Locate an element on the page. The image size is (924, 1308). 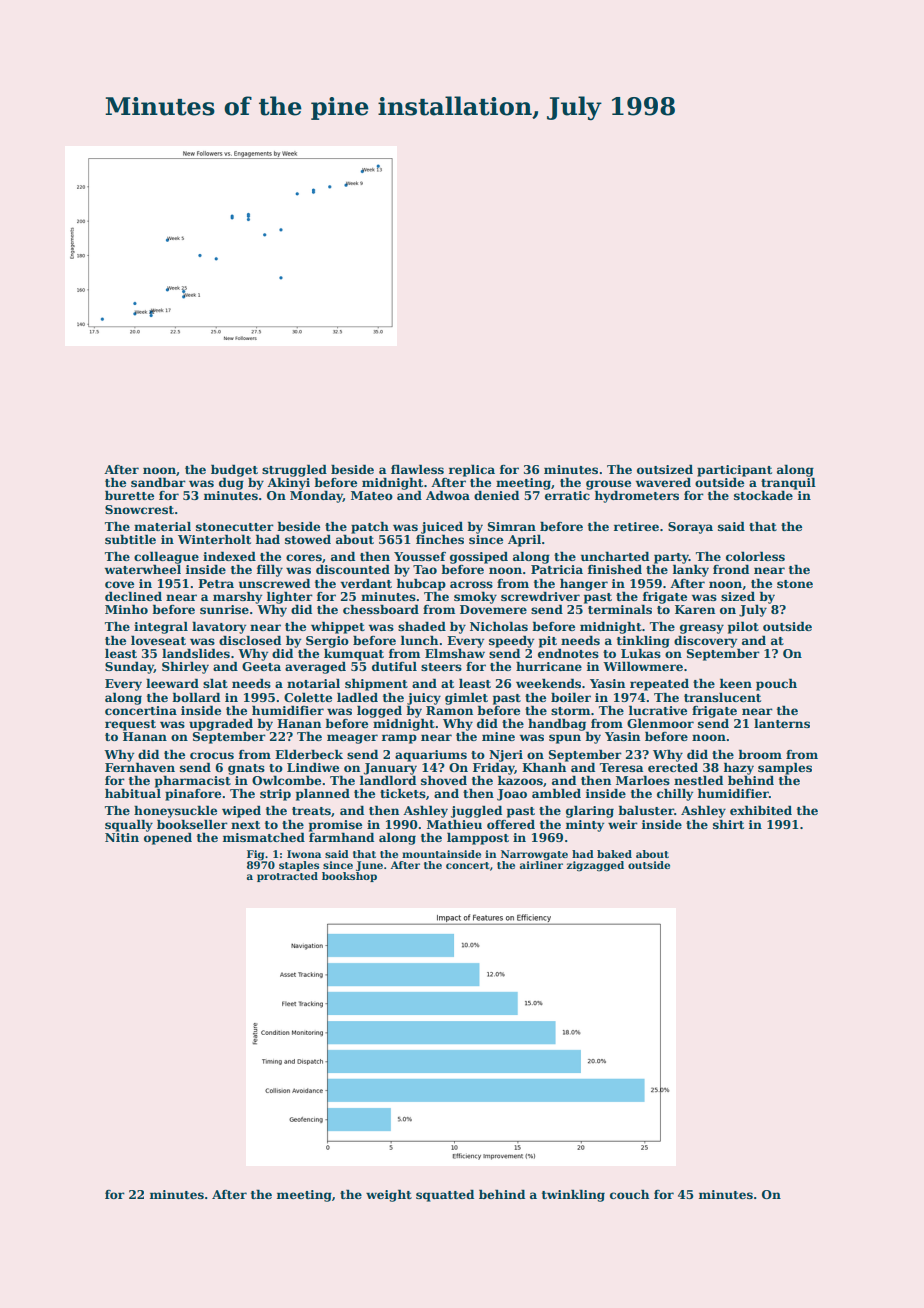
steers is located at coordinates (441, 667).
